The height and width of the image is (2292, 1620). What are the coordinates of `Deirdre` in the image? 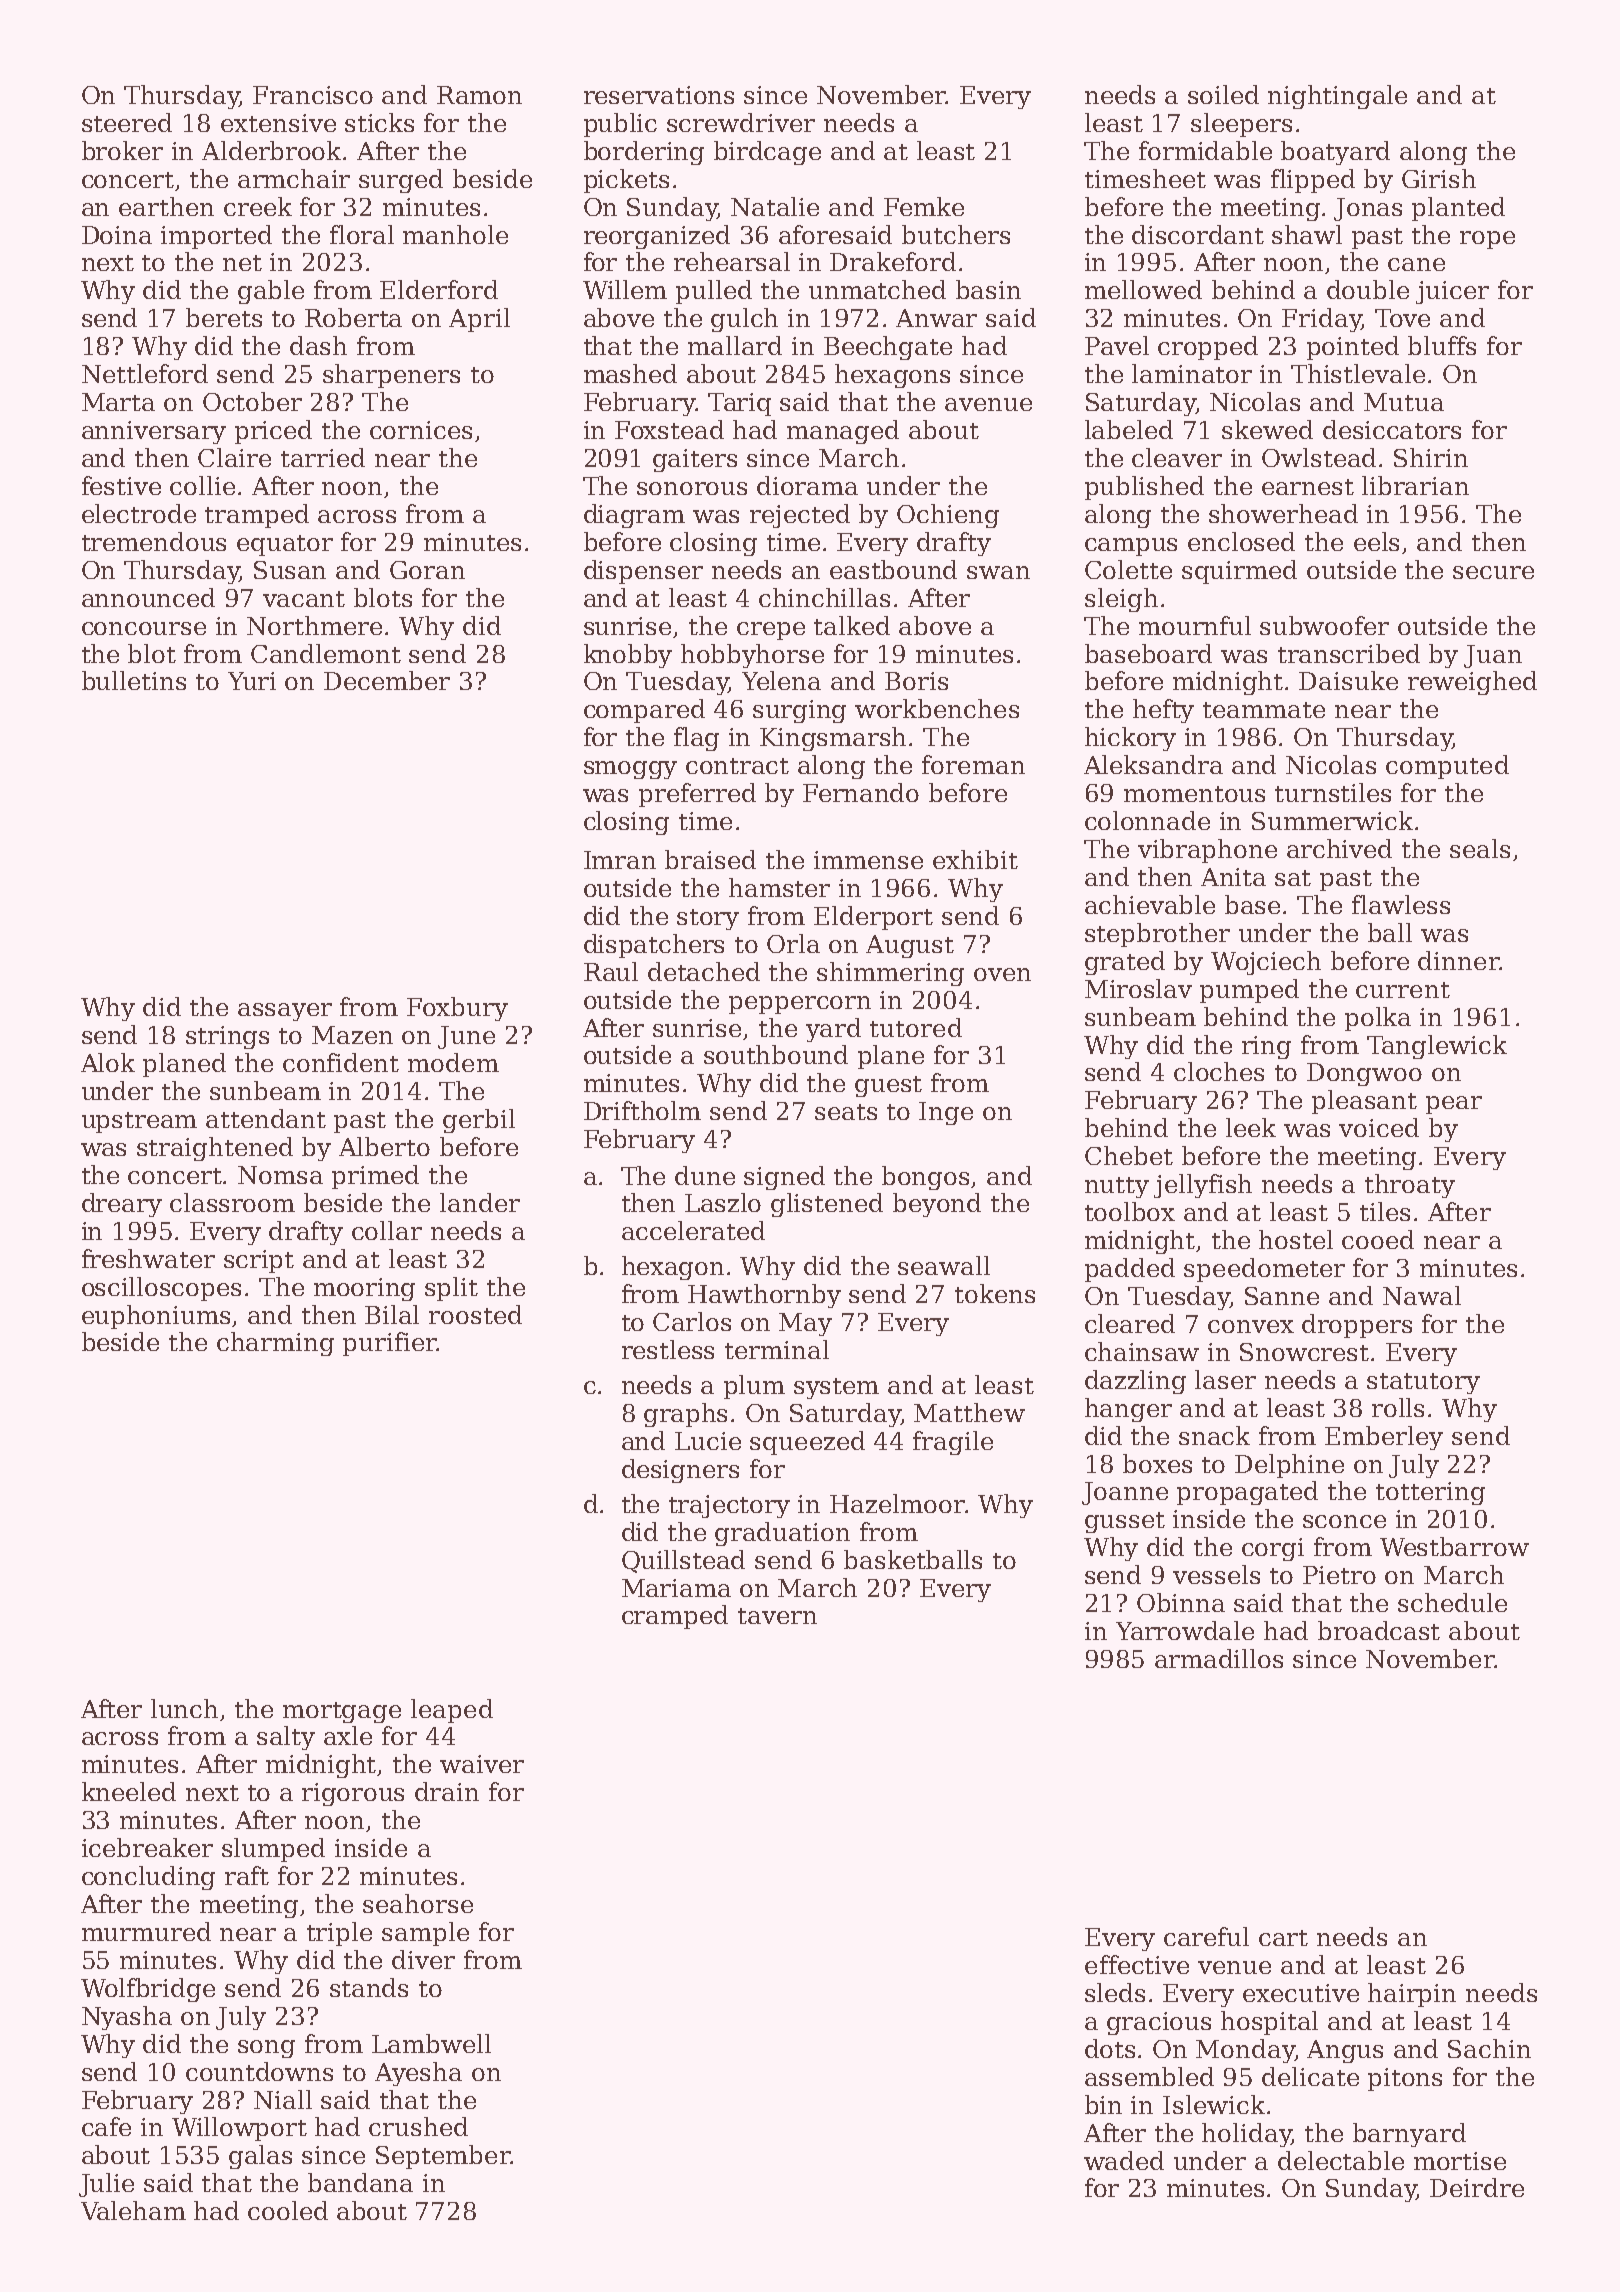 It's located at (1477, 2187).
